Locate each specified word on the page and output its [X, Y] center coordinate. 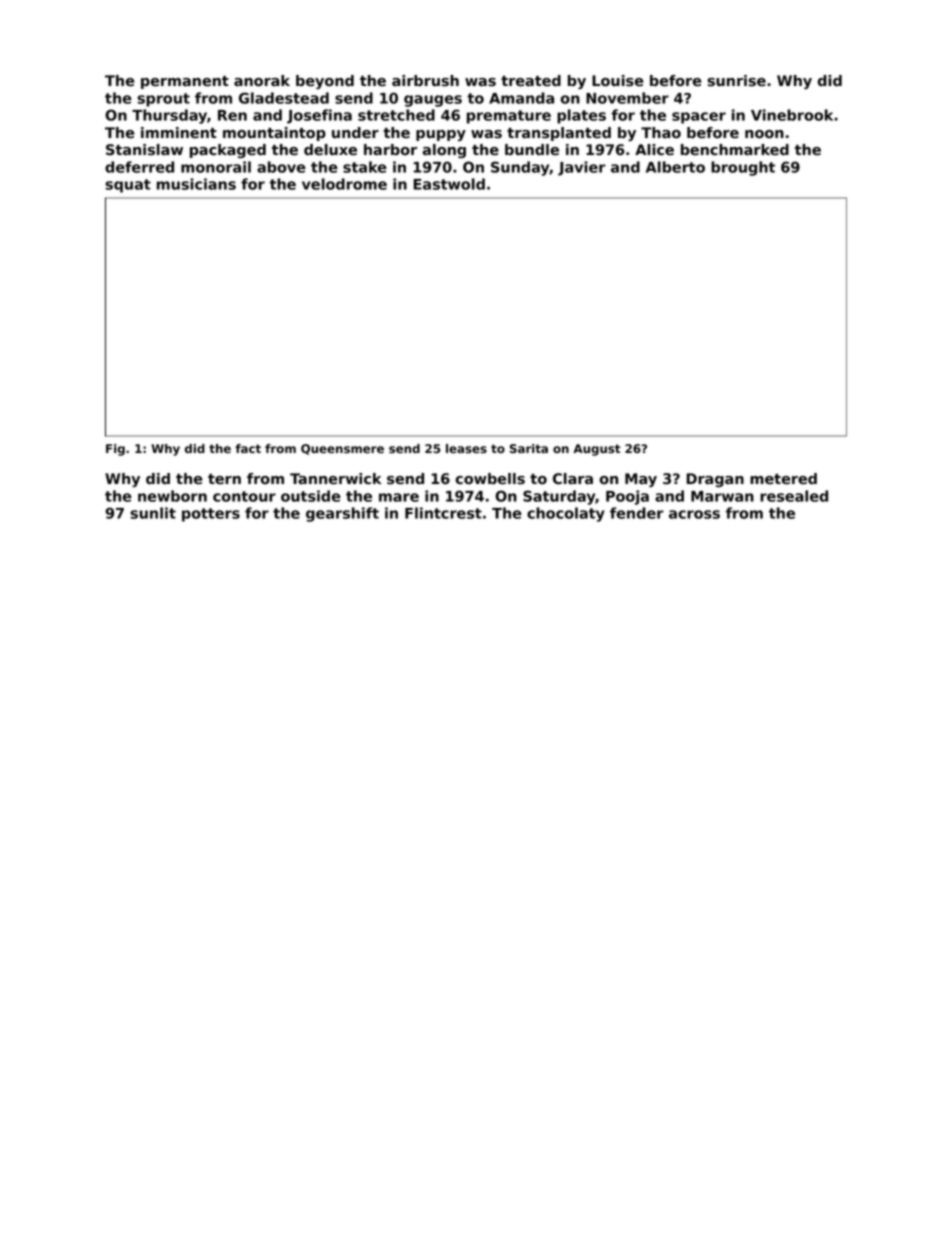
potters [211, 515]
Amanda [521, 98]
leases [466, 448]
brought [743, 168]
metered [783, 479]
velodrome [344, 184]
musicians [196, 184]
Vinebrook [792, 115]
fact [248, 448]
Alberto [675, 167]
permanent [185, 82]
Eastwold [449, 184]
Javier [582, 168]
